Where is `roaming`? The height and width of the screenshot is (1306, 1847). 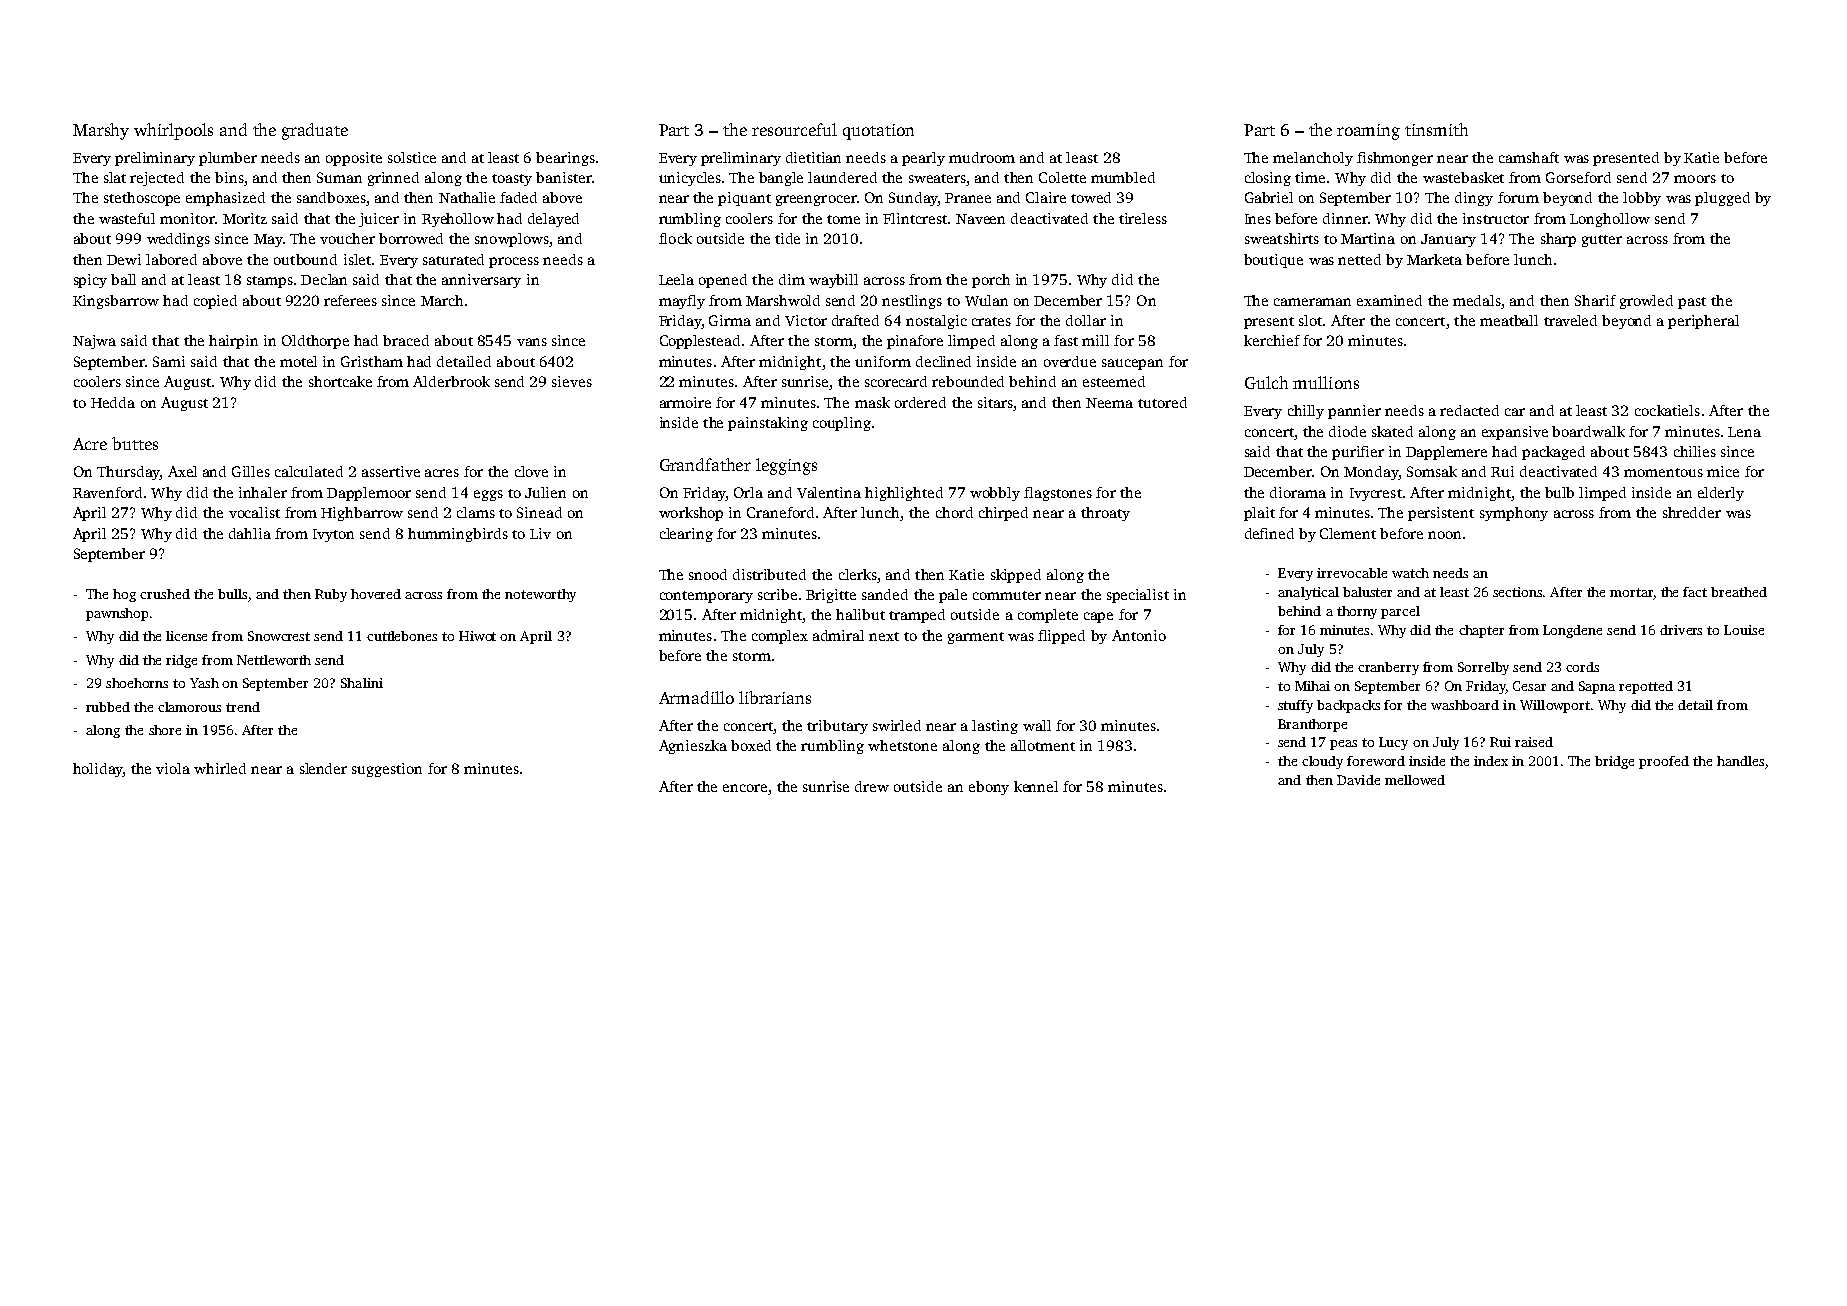
roaming is located at coordinates (1368, 132).
